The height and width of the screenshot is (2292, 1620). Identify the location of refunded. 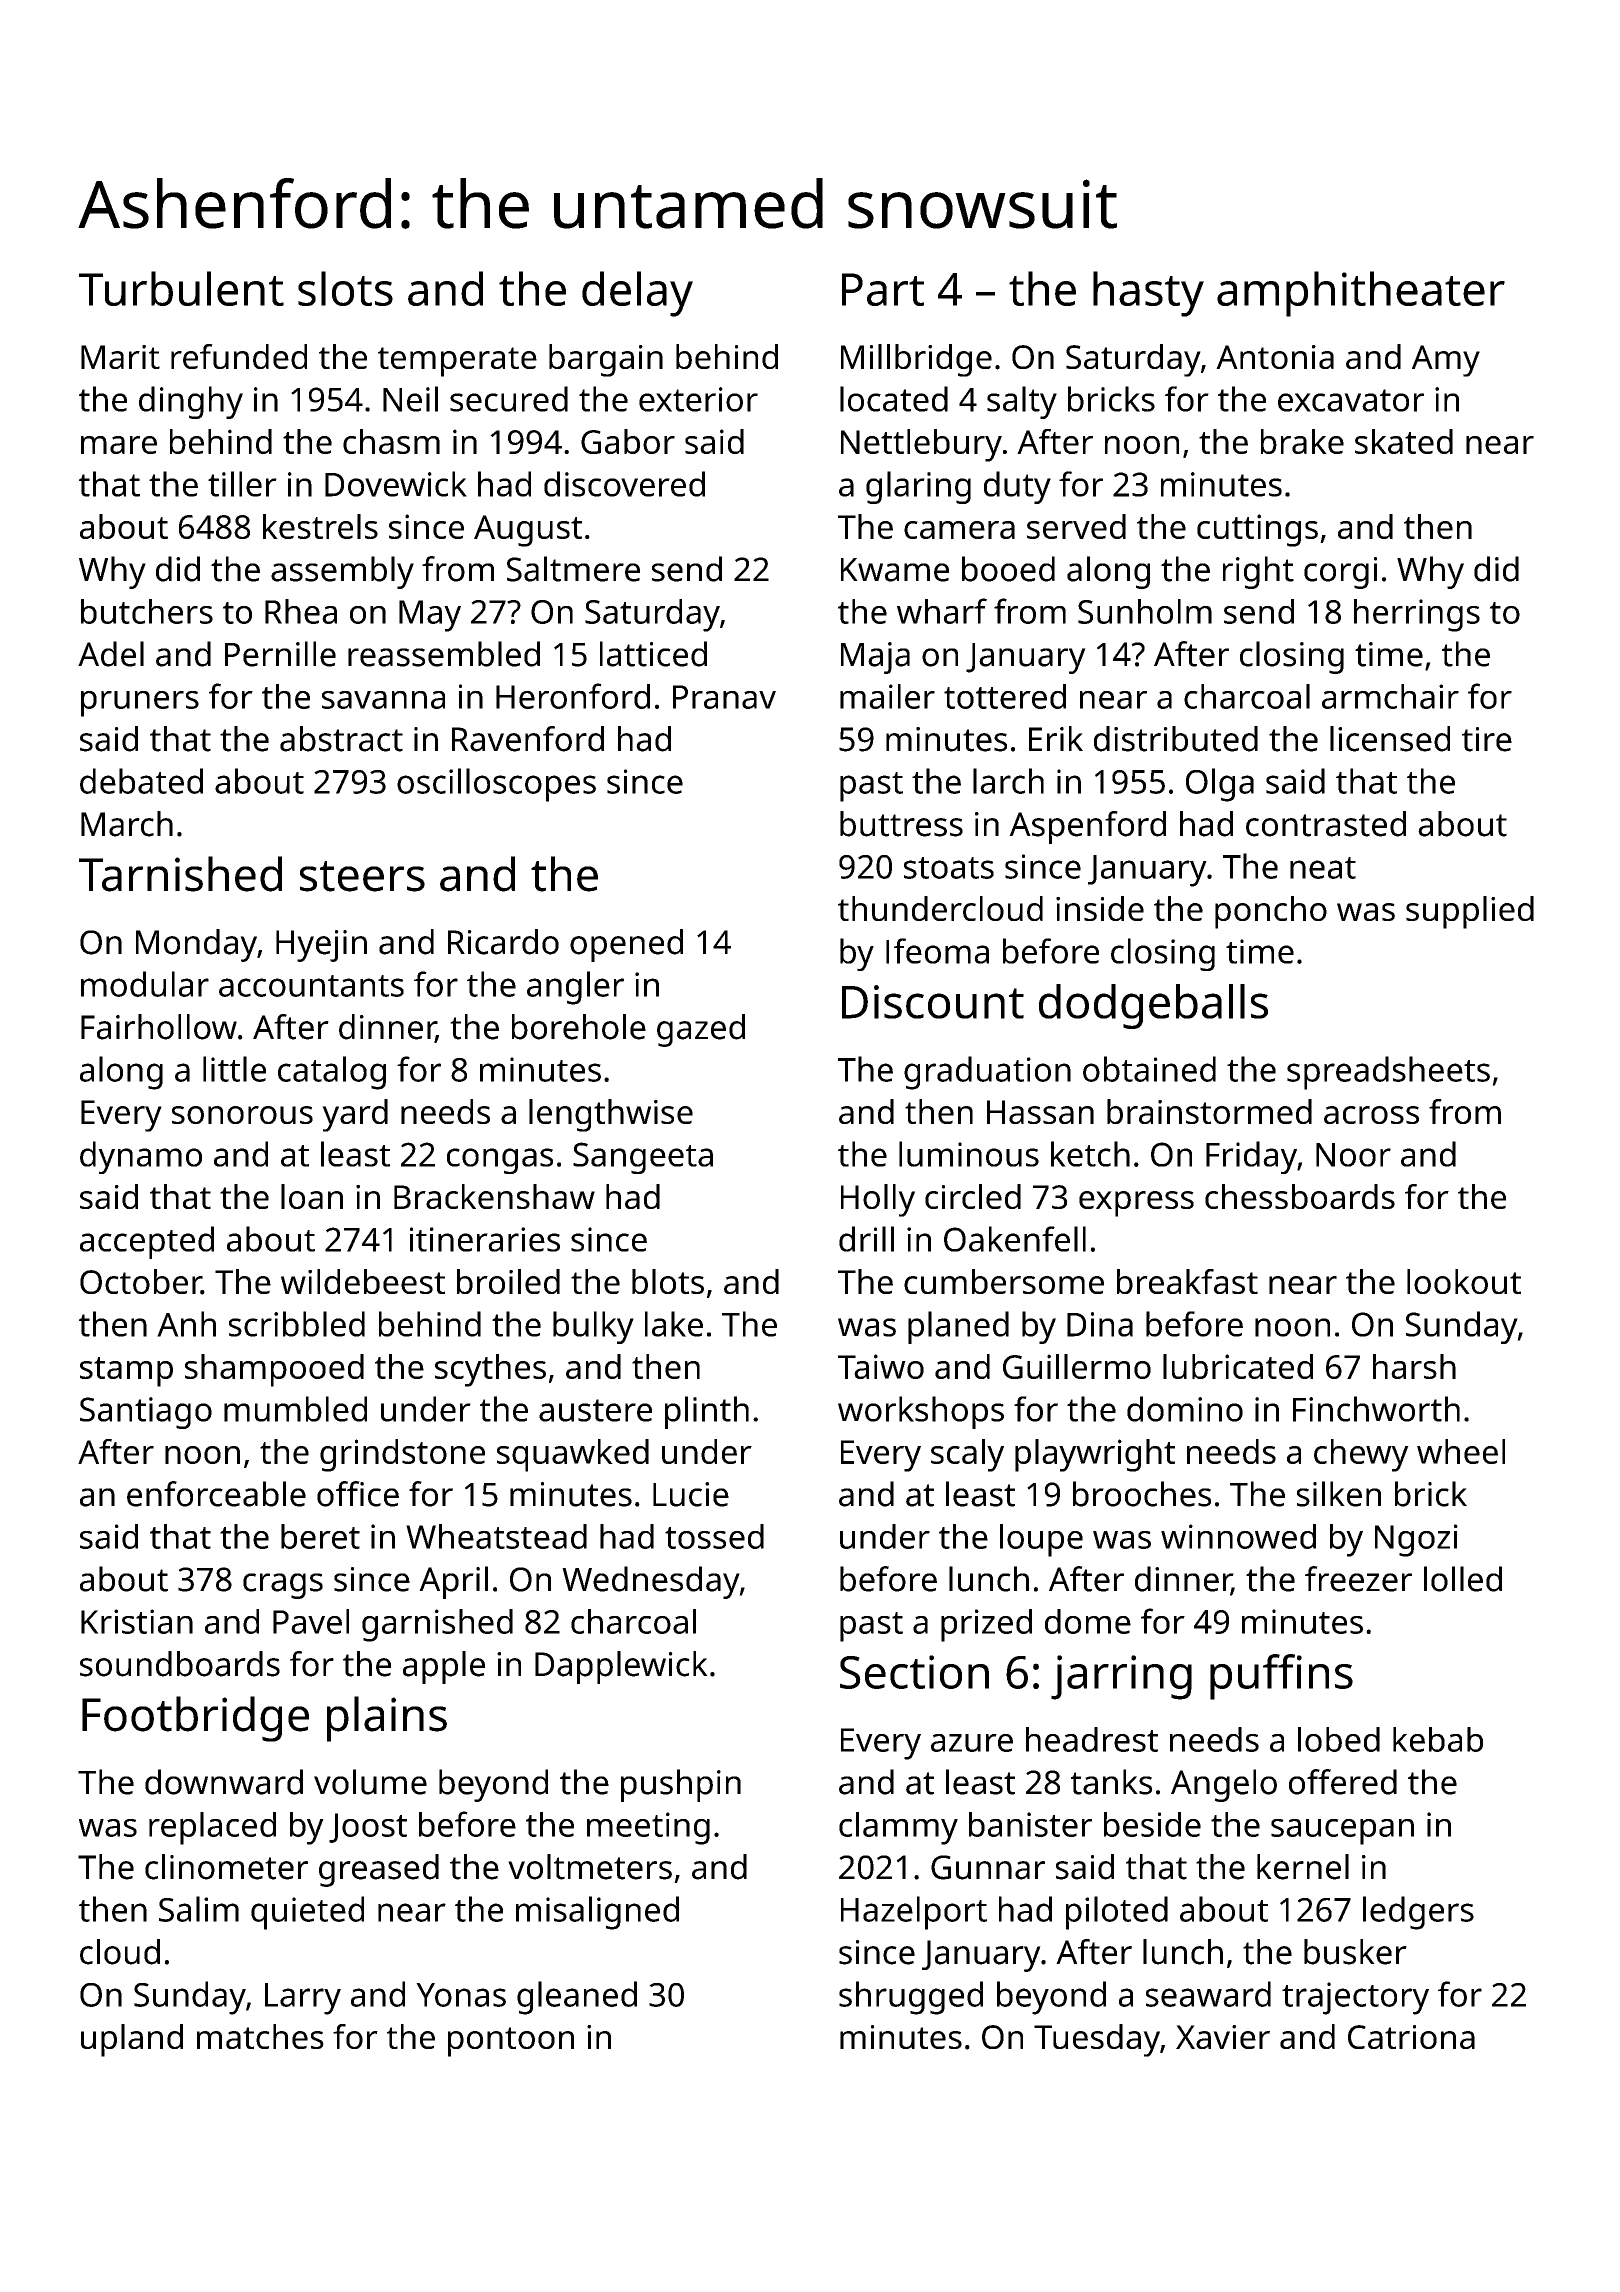
(239, 356).
